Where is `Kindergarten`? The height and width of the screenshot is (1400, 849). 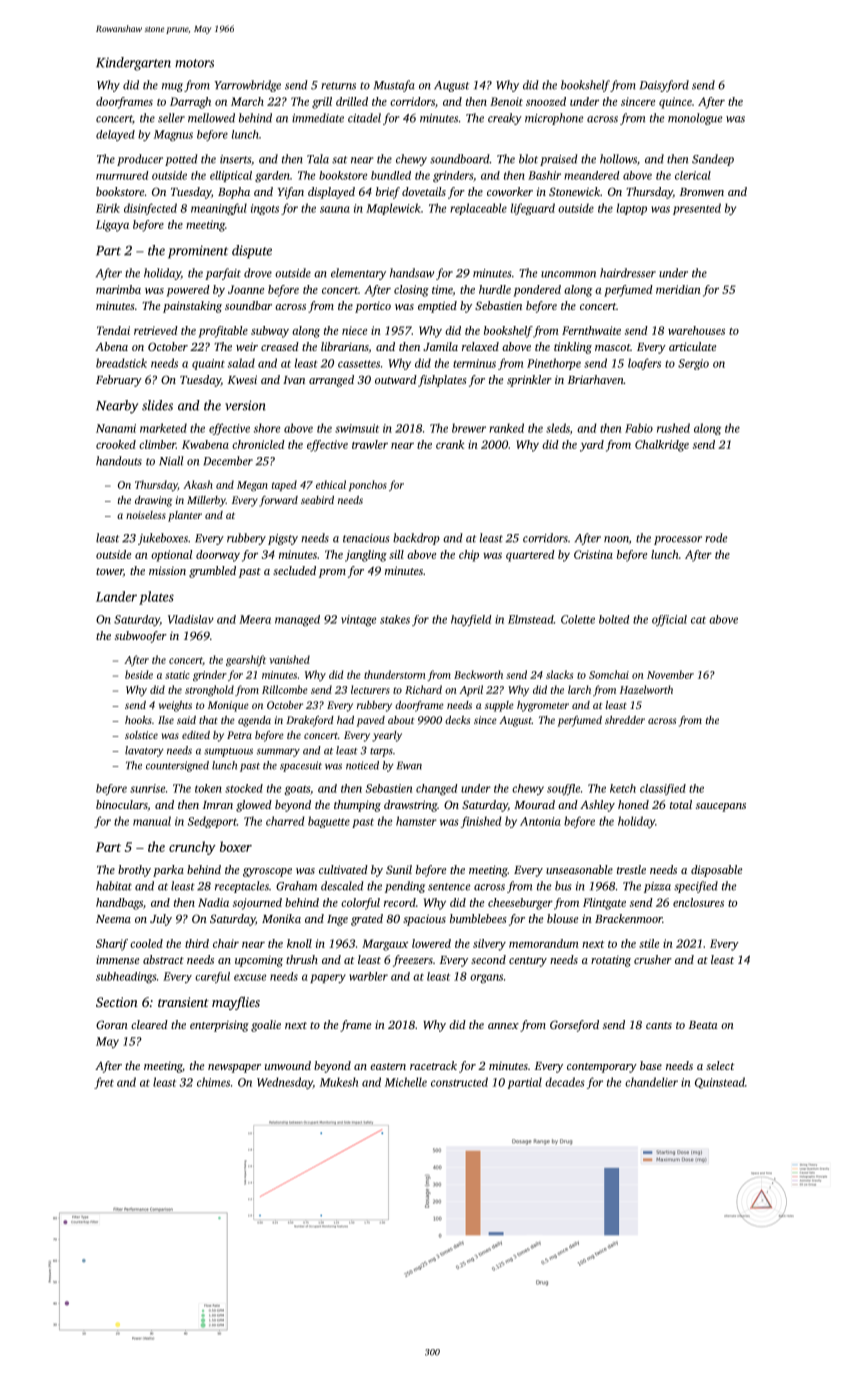
Kindergarten is located at coordinates (133, 64).
